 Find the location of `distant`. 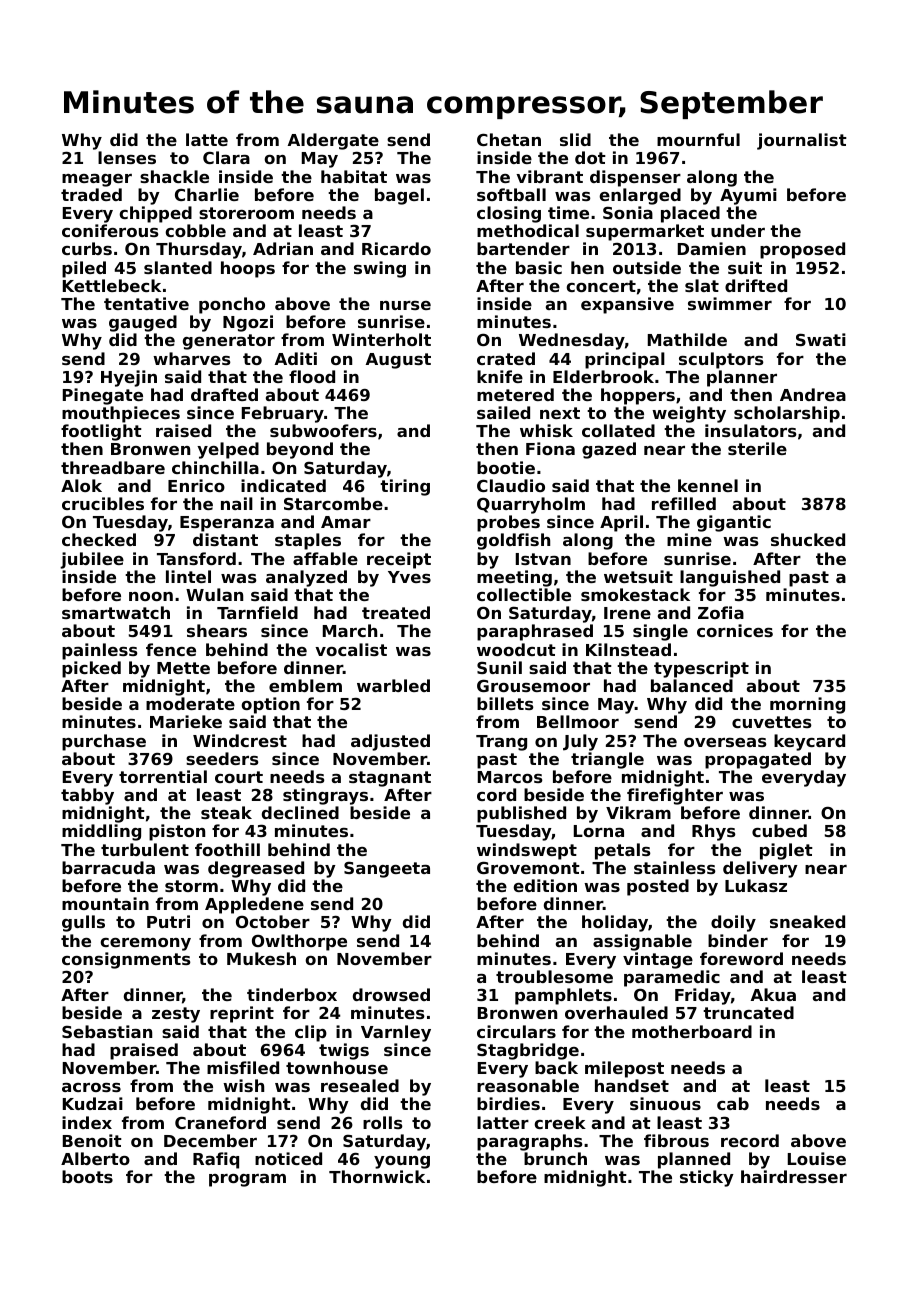

distant is located at coordinates (225, 539).
